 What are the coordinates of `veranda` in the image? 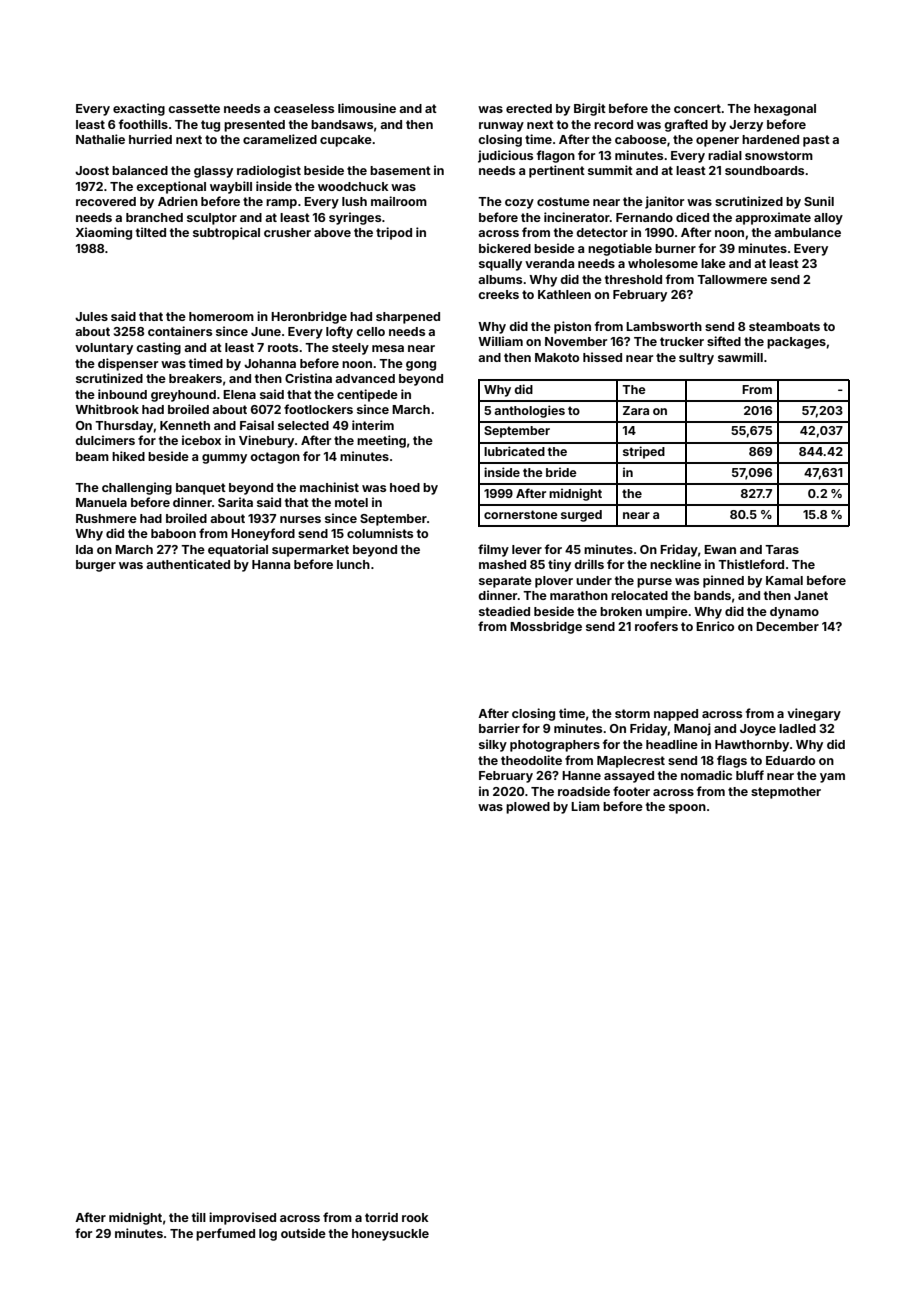 It's located at (549, 263).
